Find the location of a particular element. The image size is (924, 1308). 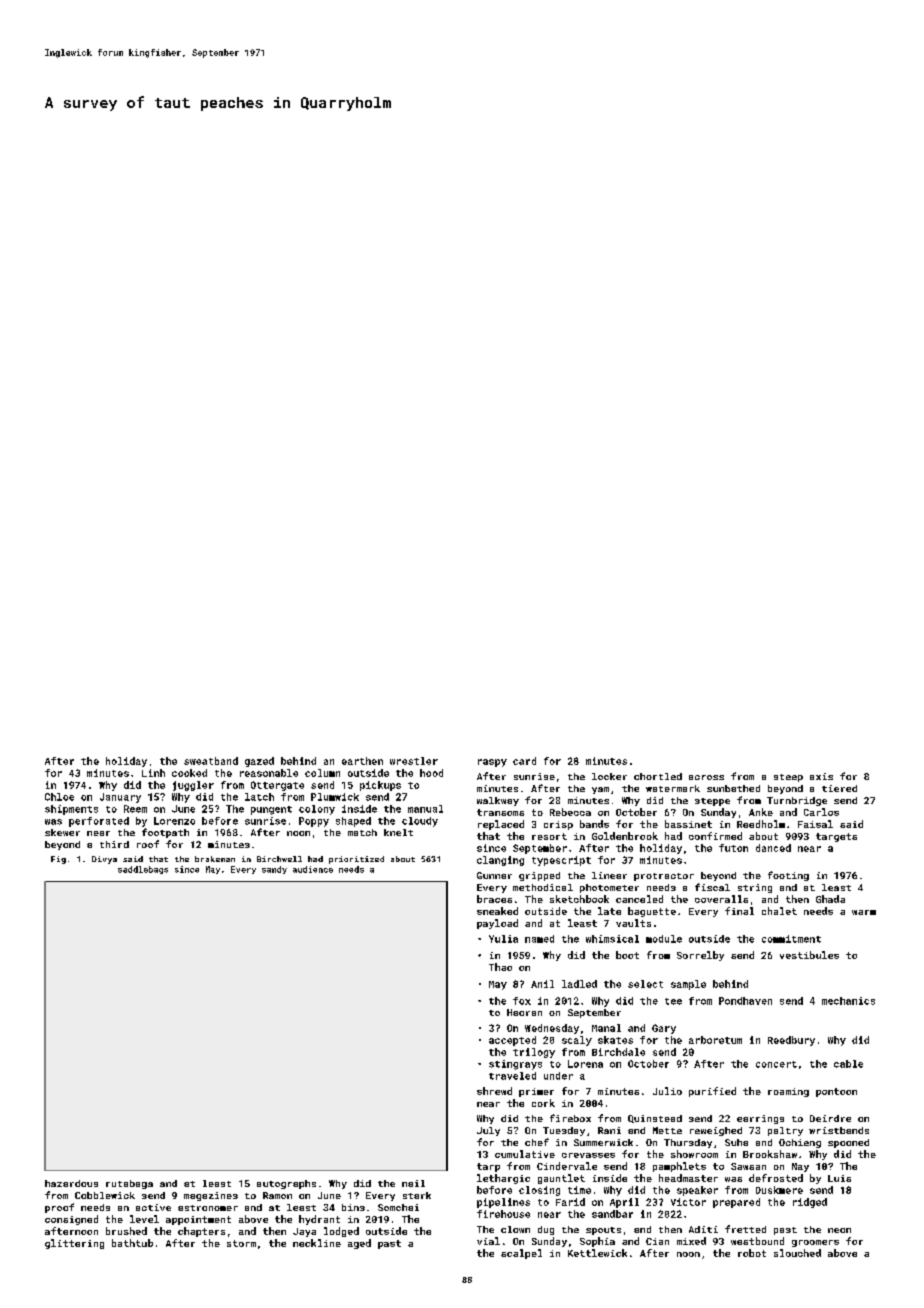

glittering is located at coordinates (74, 1244).
